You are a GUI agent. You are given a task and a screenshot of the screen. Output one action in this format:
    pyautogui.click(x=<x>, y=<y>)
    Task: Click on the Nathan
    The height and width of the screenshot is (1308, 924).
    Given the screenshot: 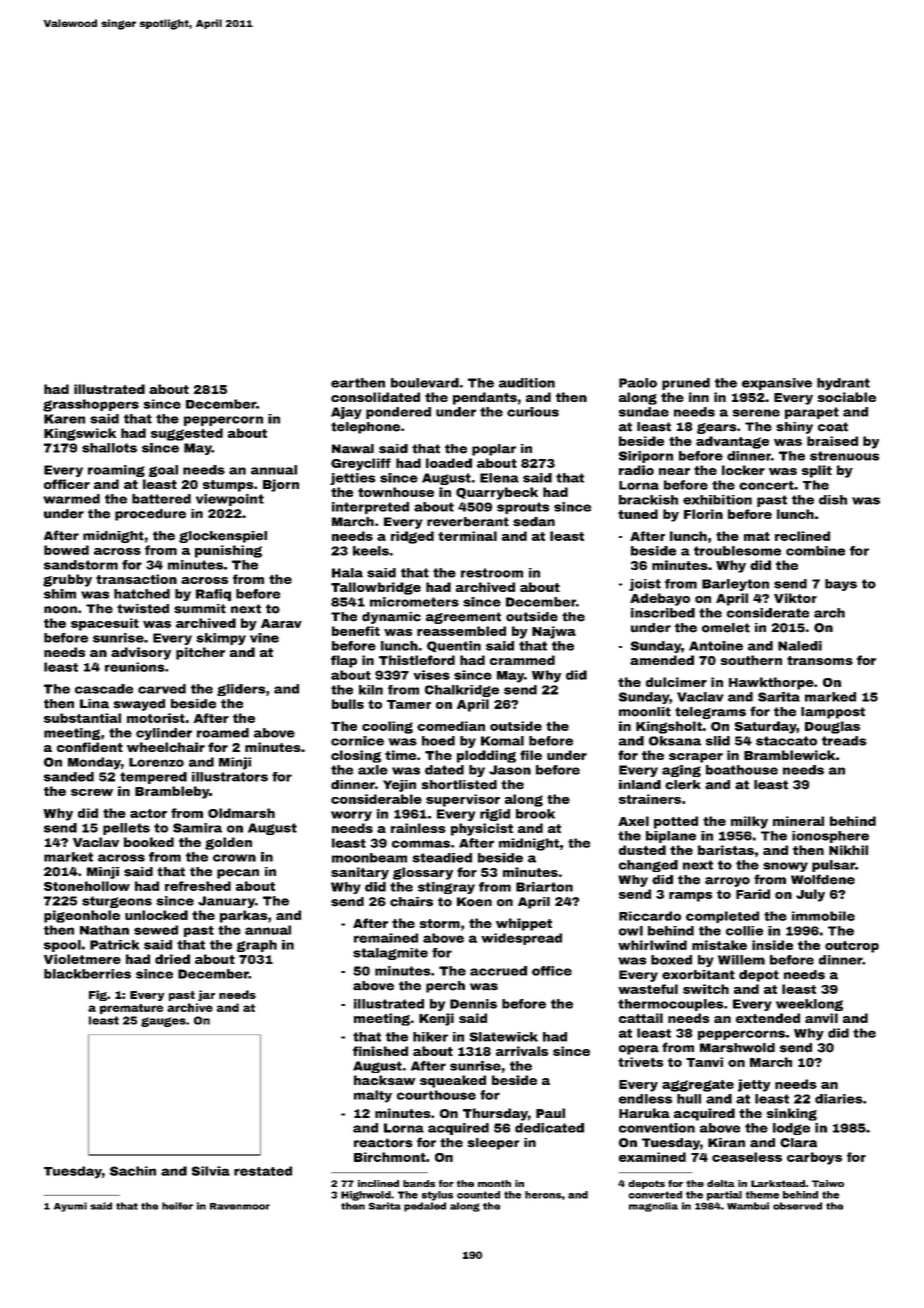 What is the action you would take?
    pyautogui.click(x=104, y=930)
